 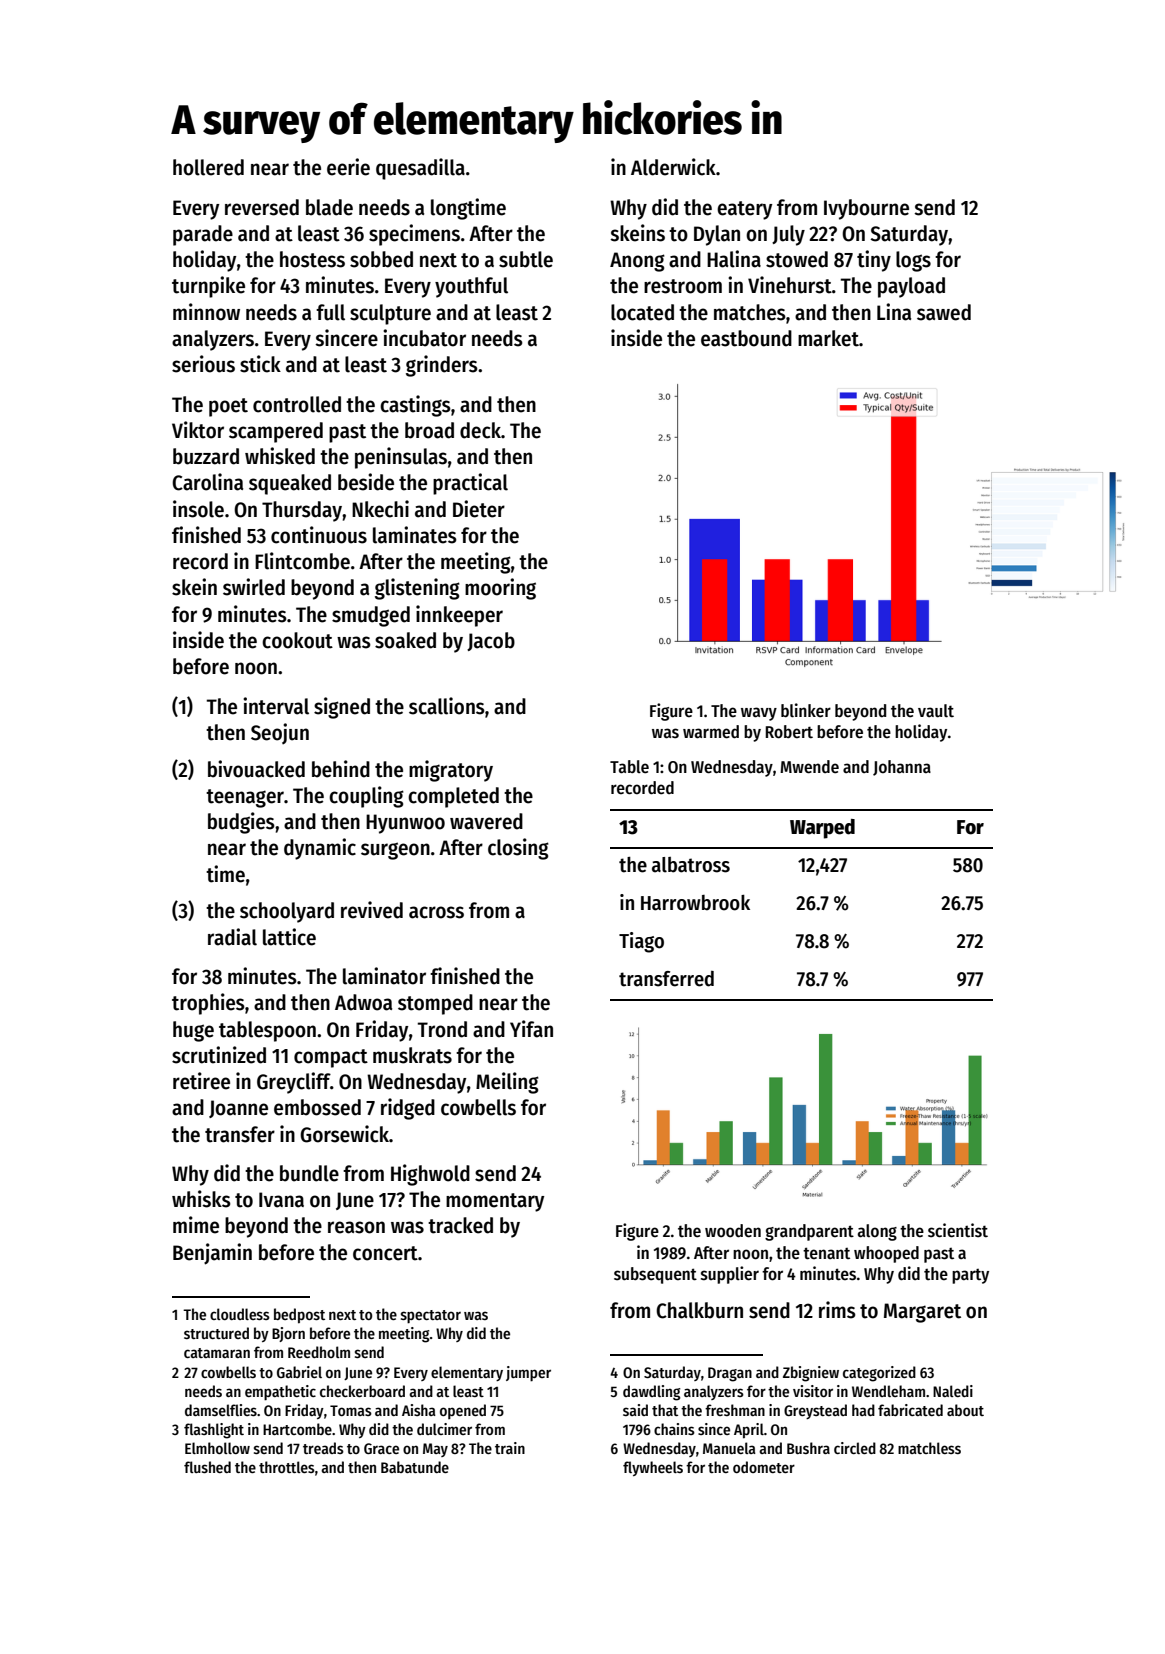 What do you see at coordinates (208, 167) in the screenshot?
I see `hollered` at bounding box center [208, 167].
